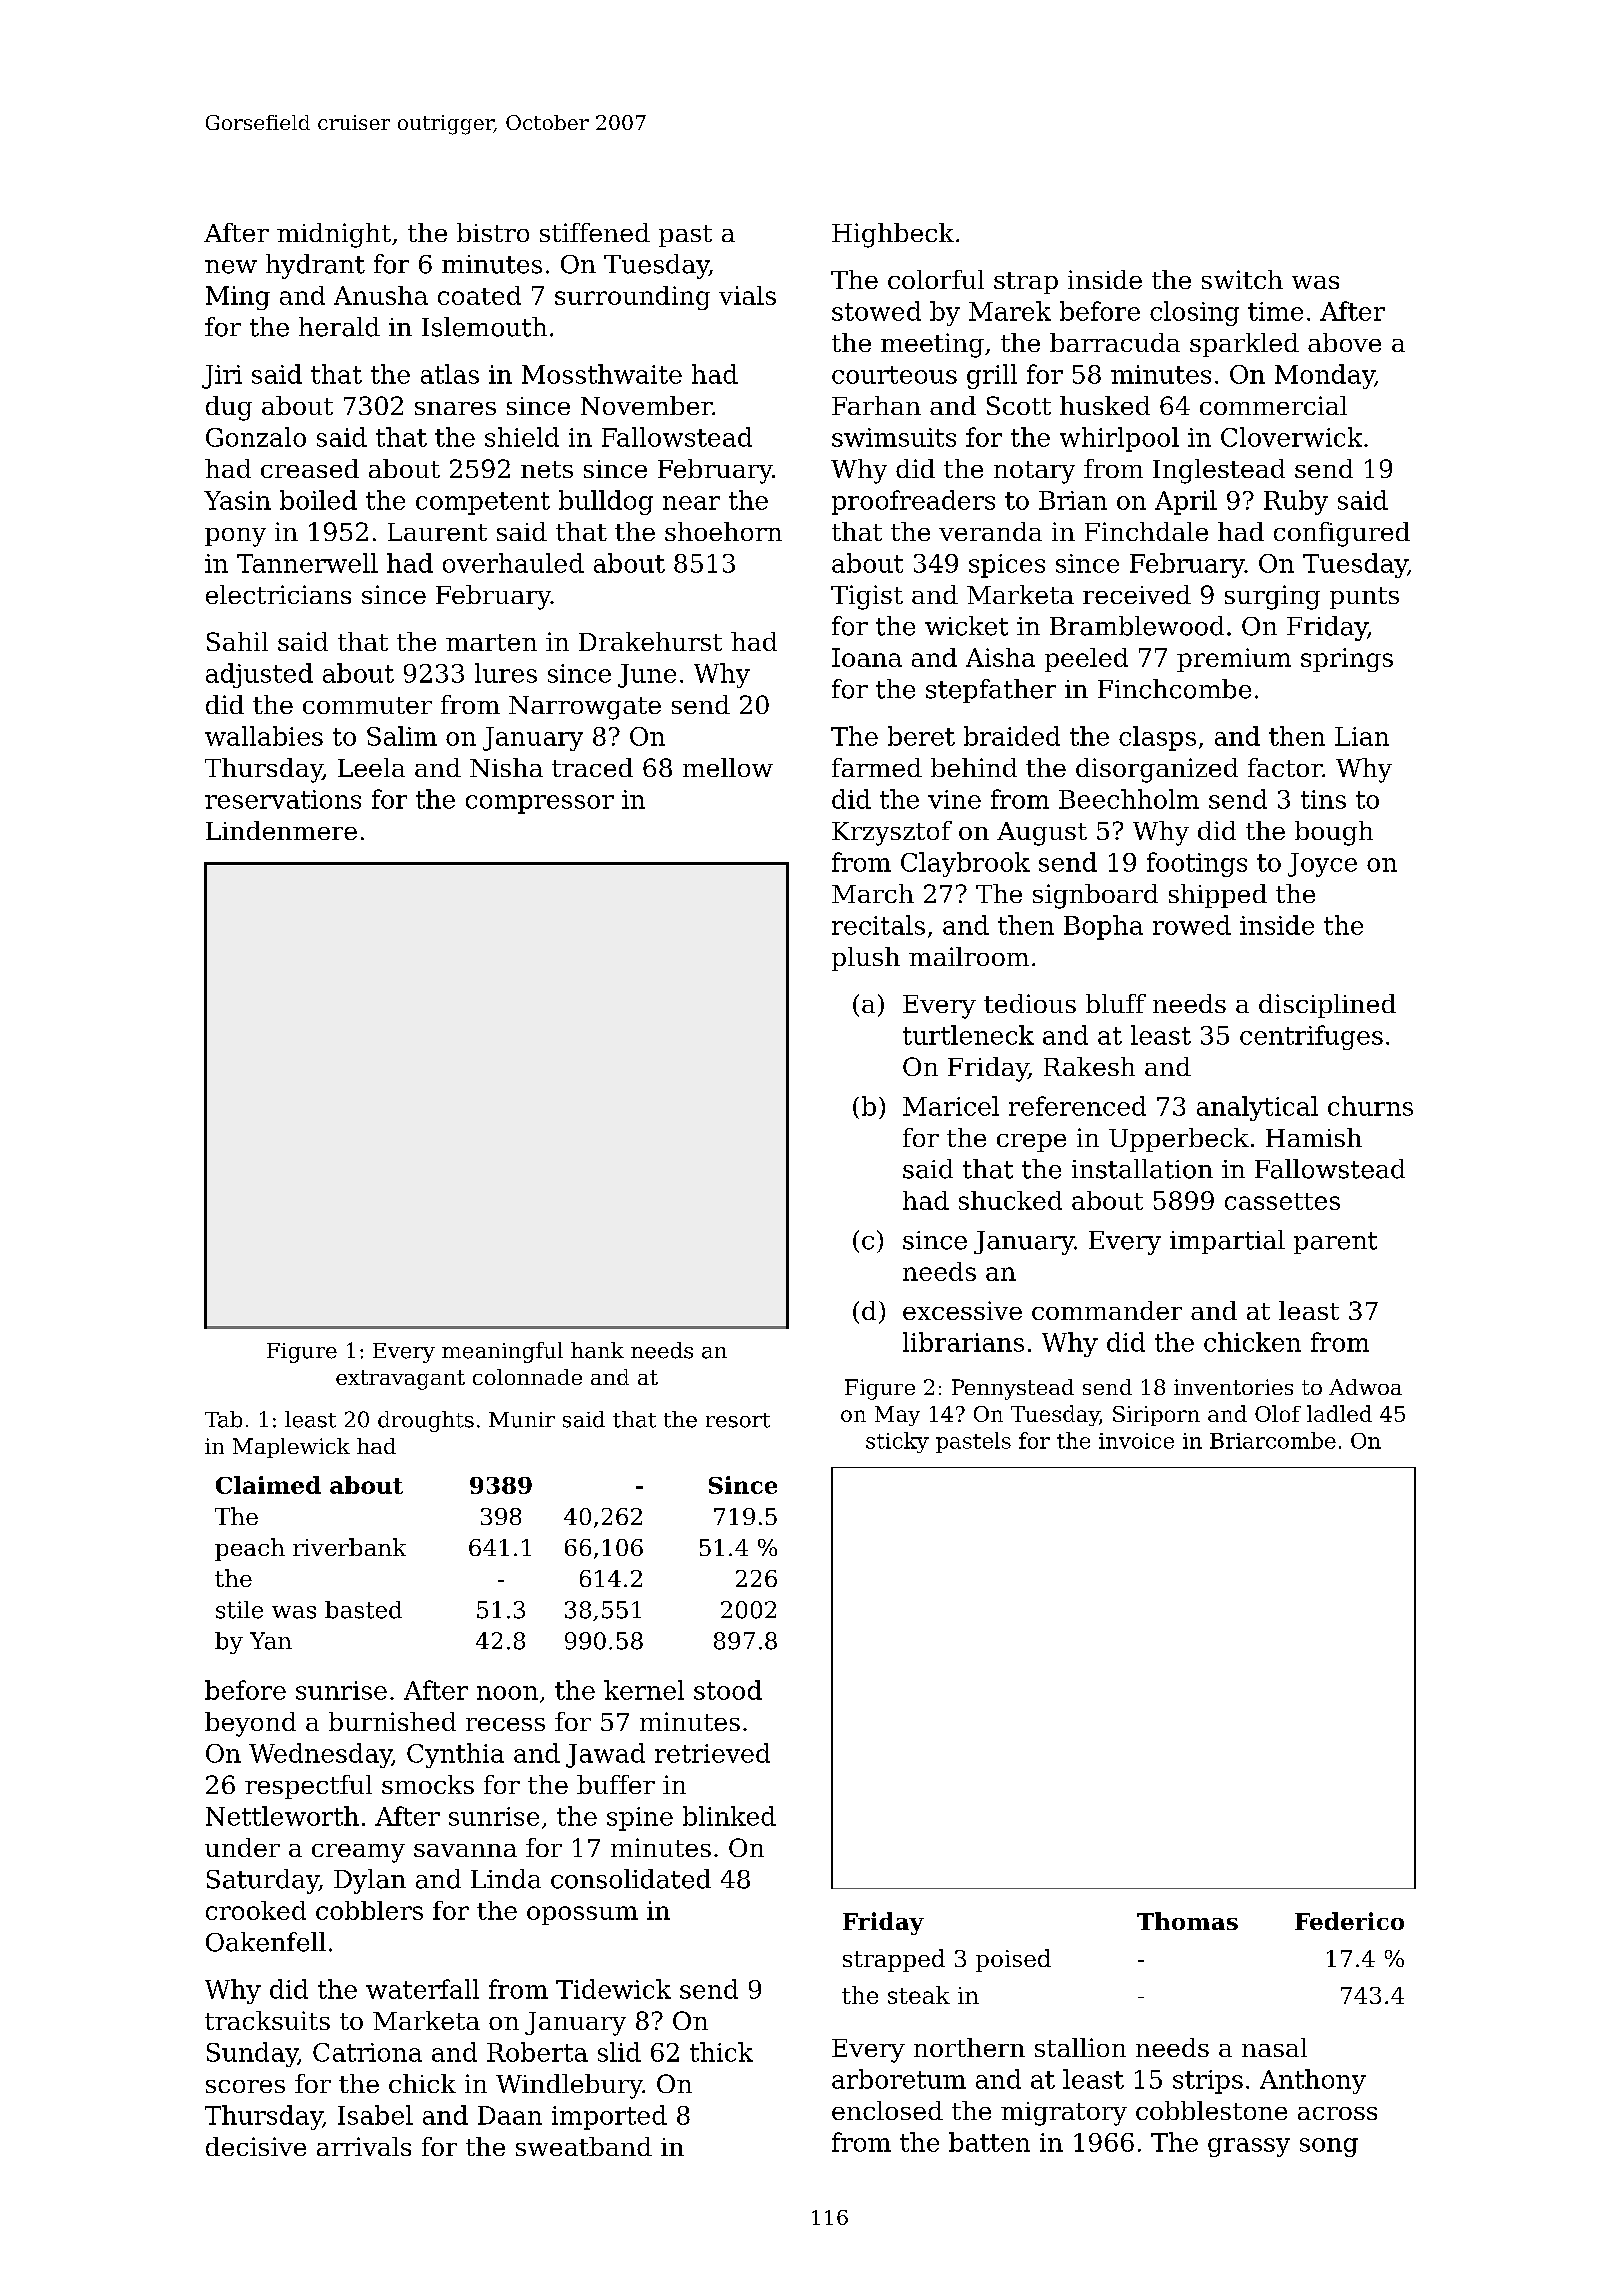  What do you see at coordinates (1314, 1137) in the screenshot?
I see `Hamish` at bounding box center [1314, 1137].
